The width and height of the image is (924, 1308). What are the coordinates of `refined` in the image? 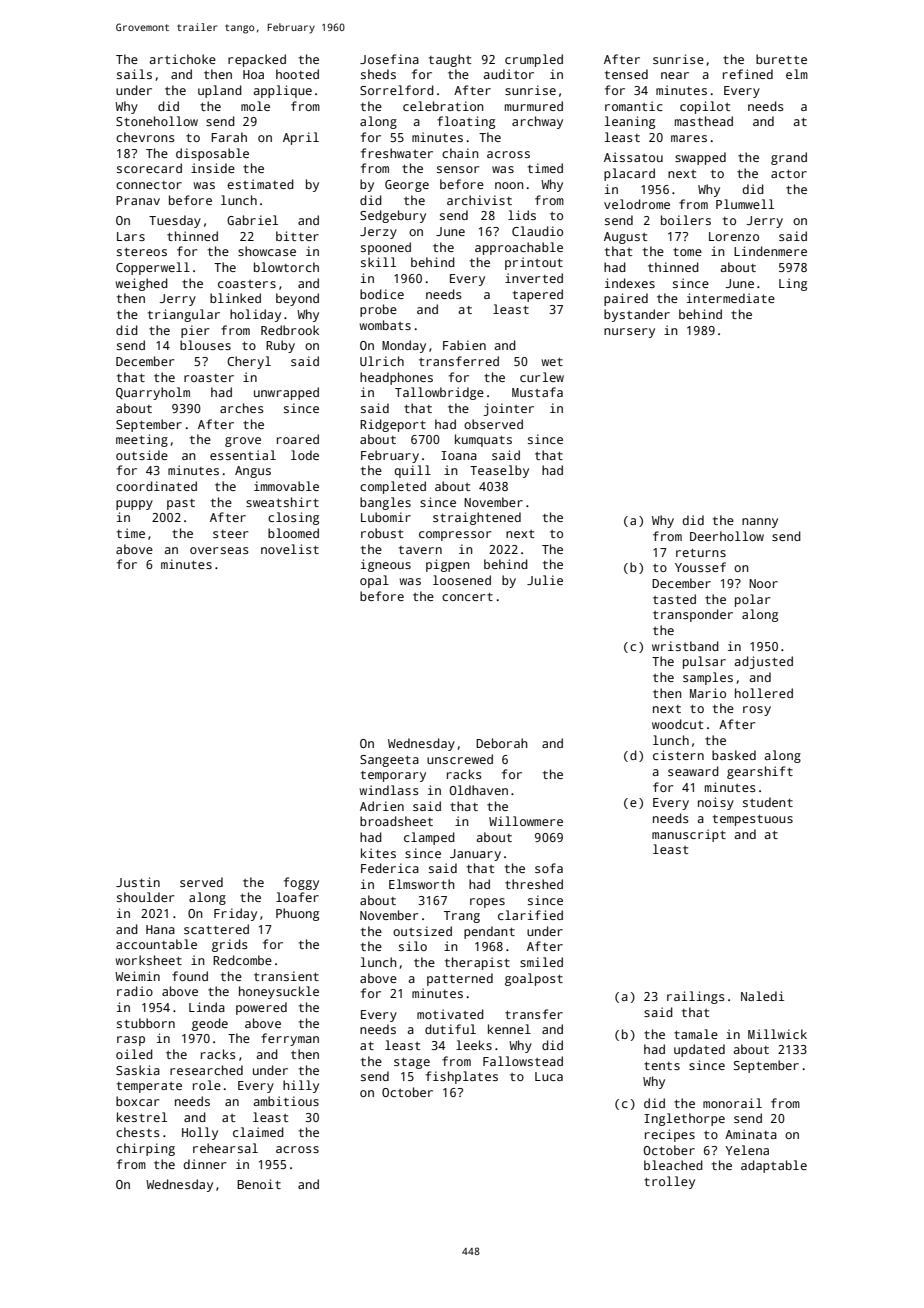 It's located at (748, 74).
